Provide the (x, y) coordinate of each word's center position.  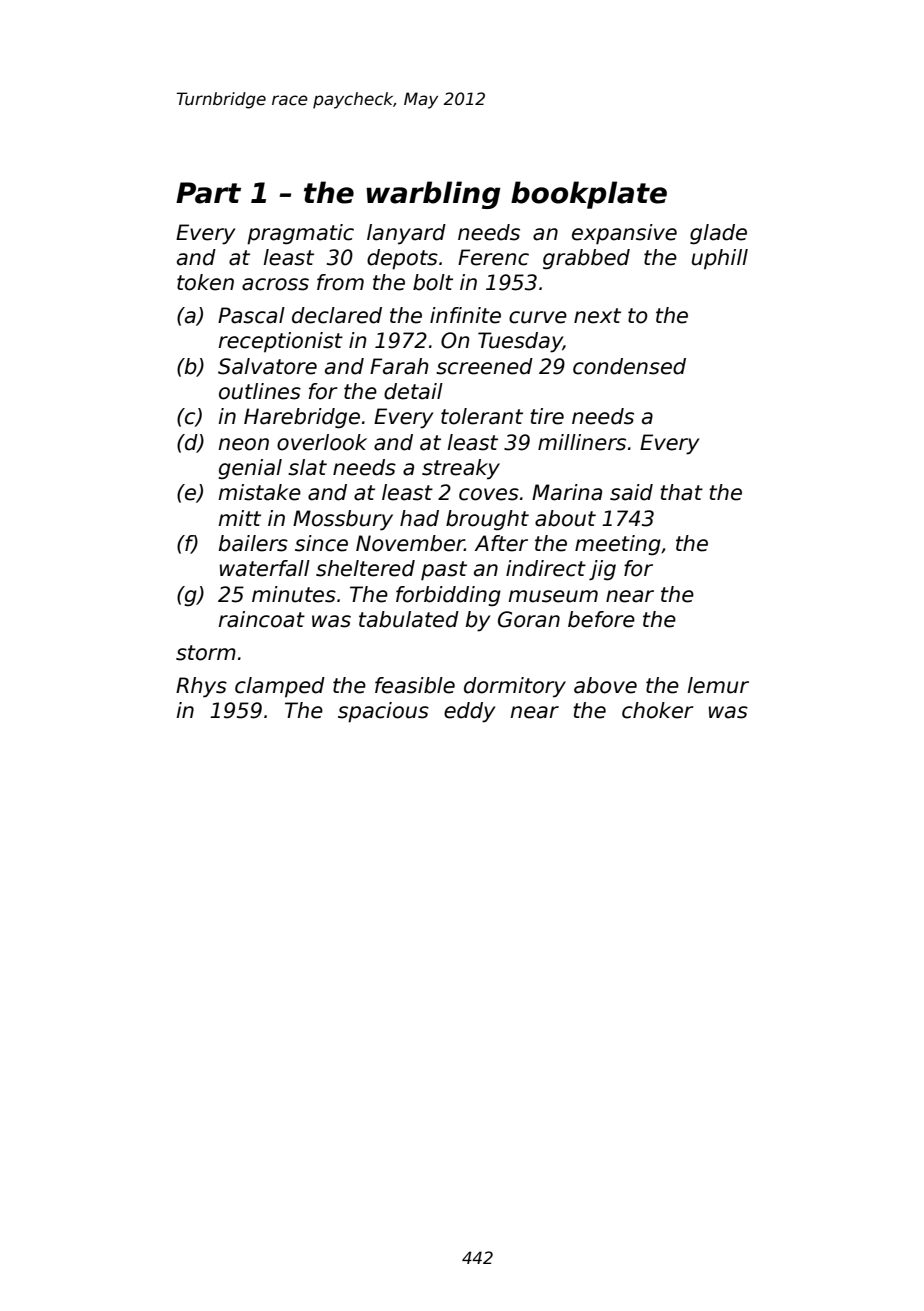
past (444, 571)
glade (718, 234)
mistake (259, 492)
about (565, 518)
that (681, 492)
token (205, 282)
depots (402, 259)
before (601, 619)
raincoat (261, 619)
